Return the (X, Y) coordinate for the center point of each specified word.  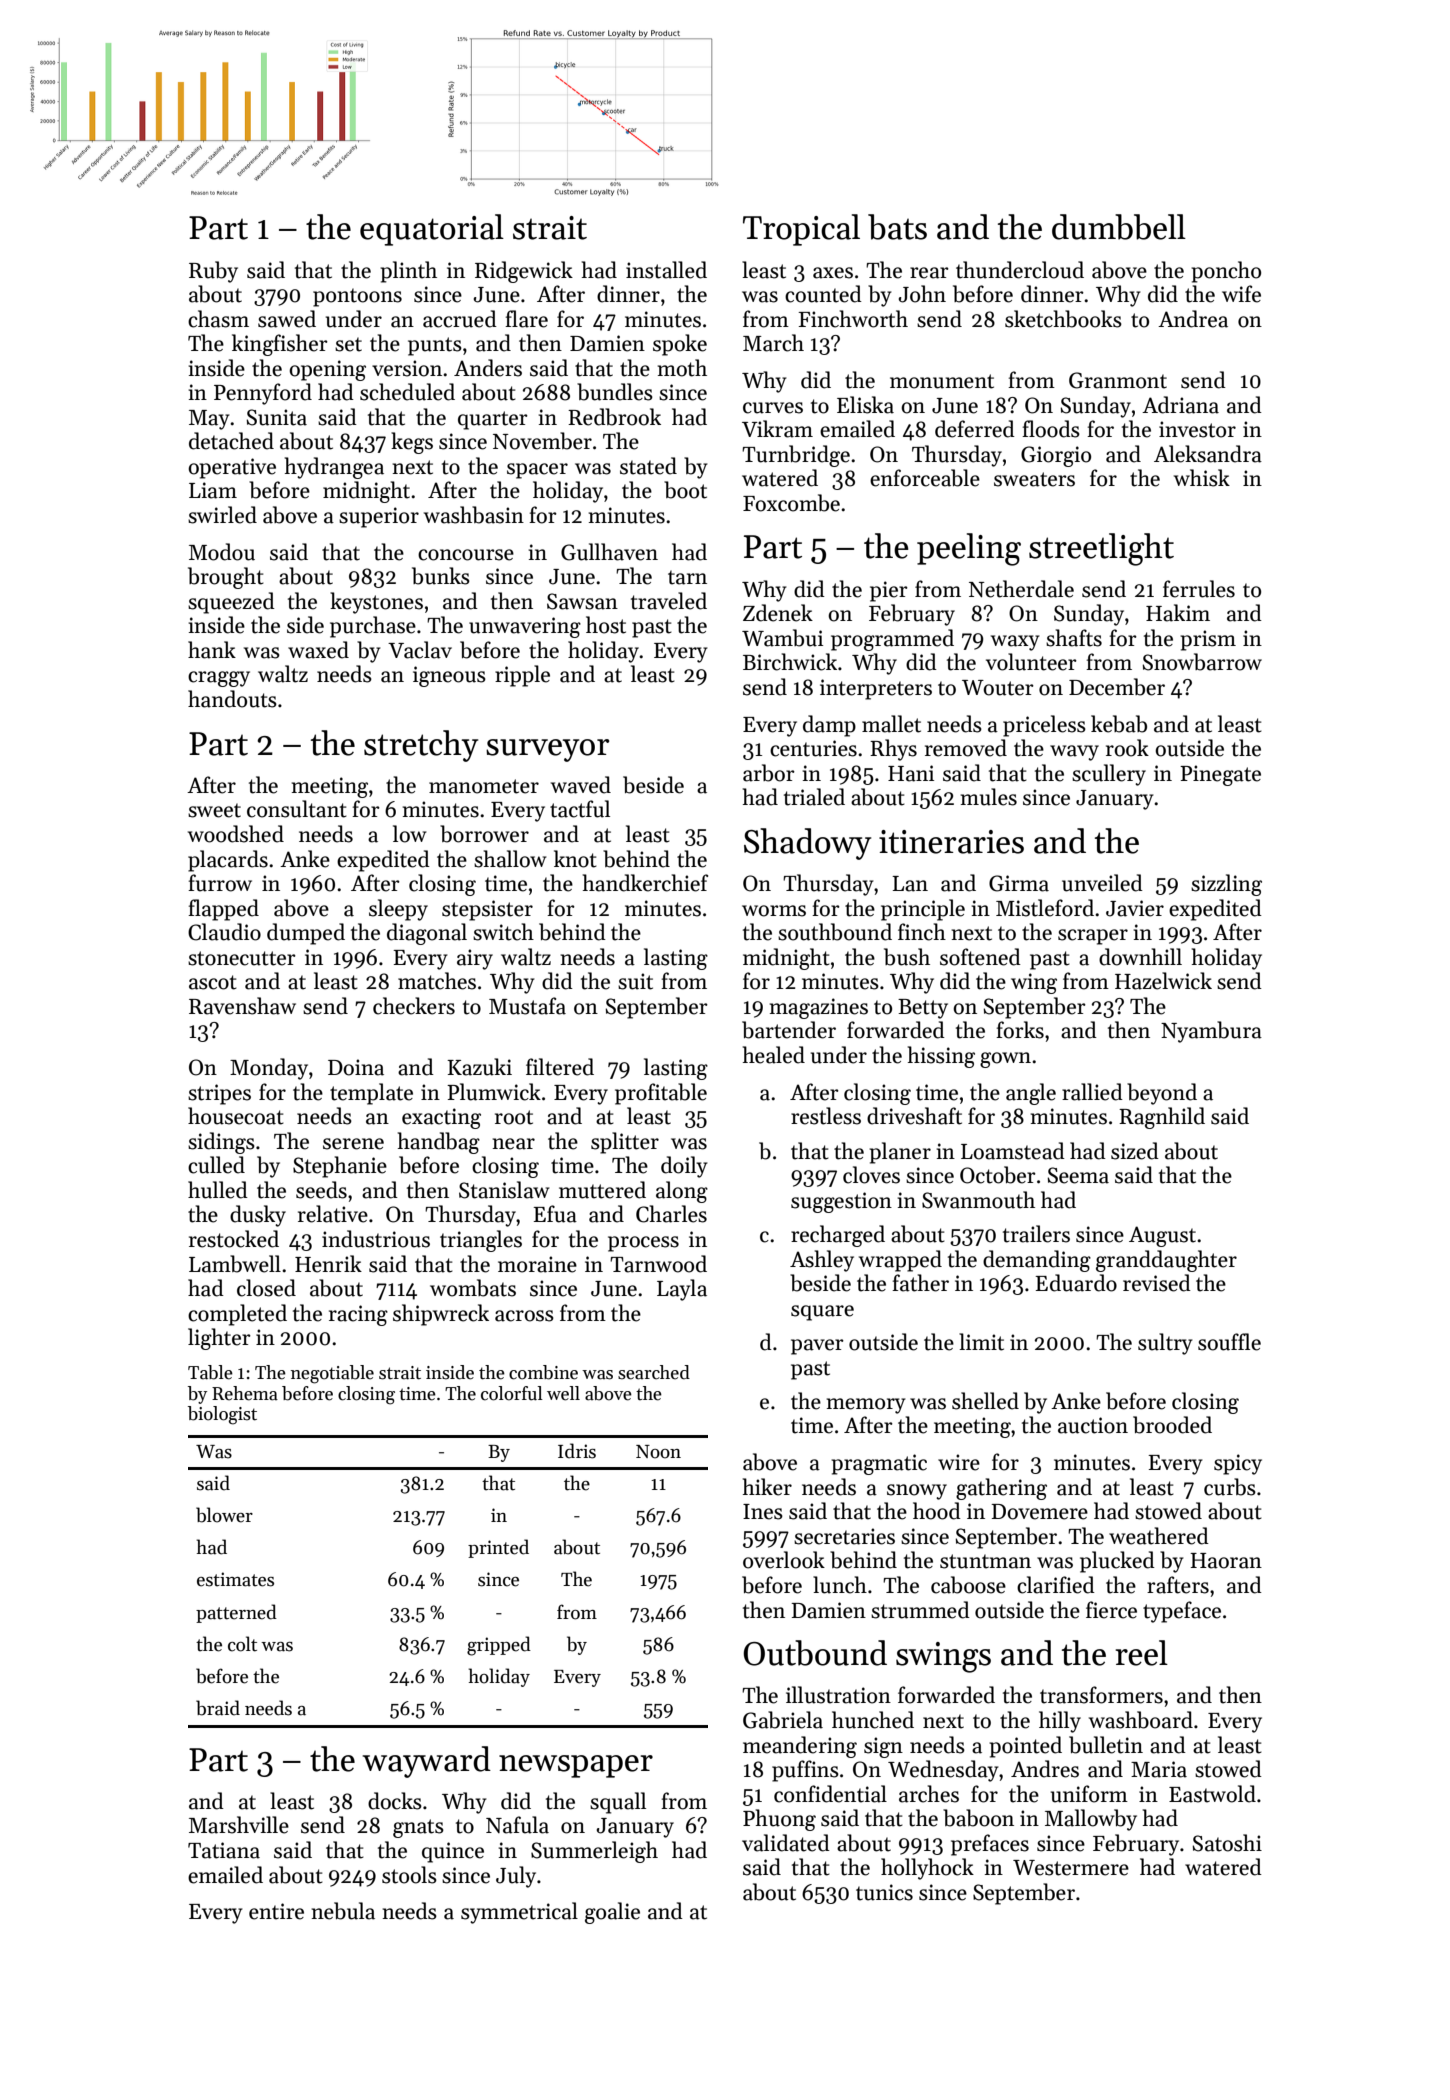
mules (989, 797)
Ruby (213, 272)
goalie (612, 1913)
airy (475, 959)
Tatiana (224, 1850)
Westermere (1071, 1868)
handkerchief (645, 883)
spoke (680, 345)
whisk (1202, 478)
